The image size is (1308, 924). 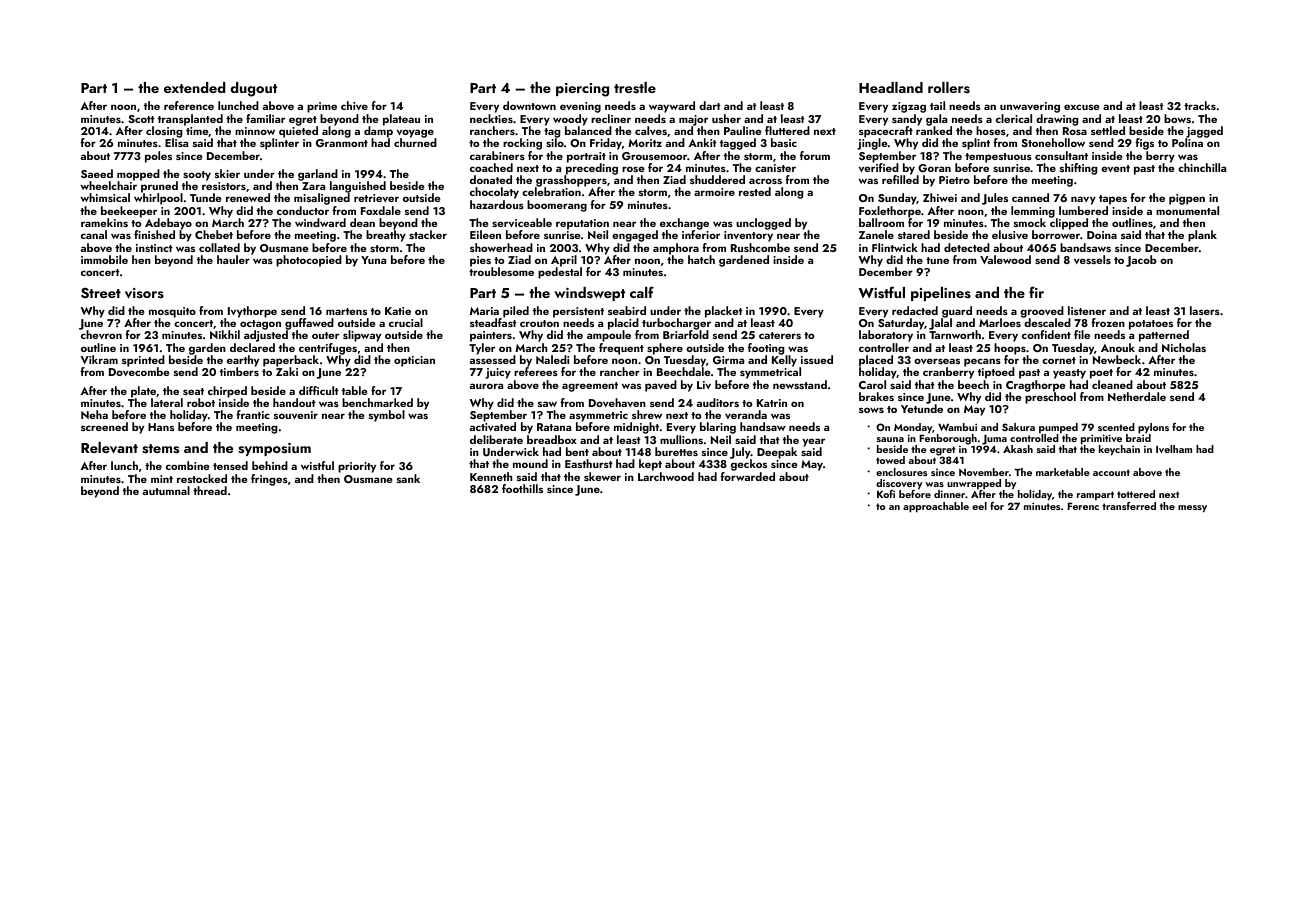 I want to click on Saturday, so click(x=901, y=324).
